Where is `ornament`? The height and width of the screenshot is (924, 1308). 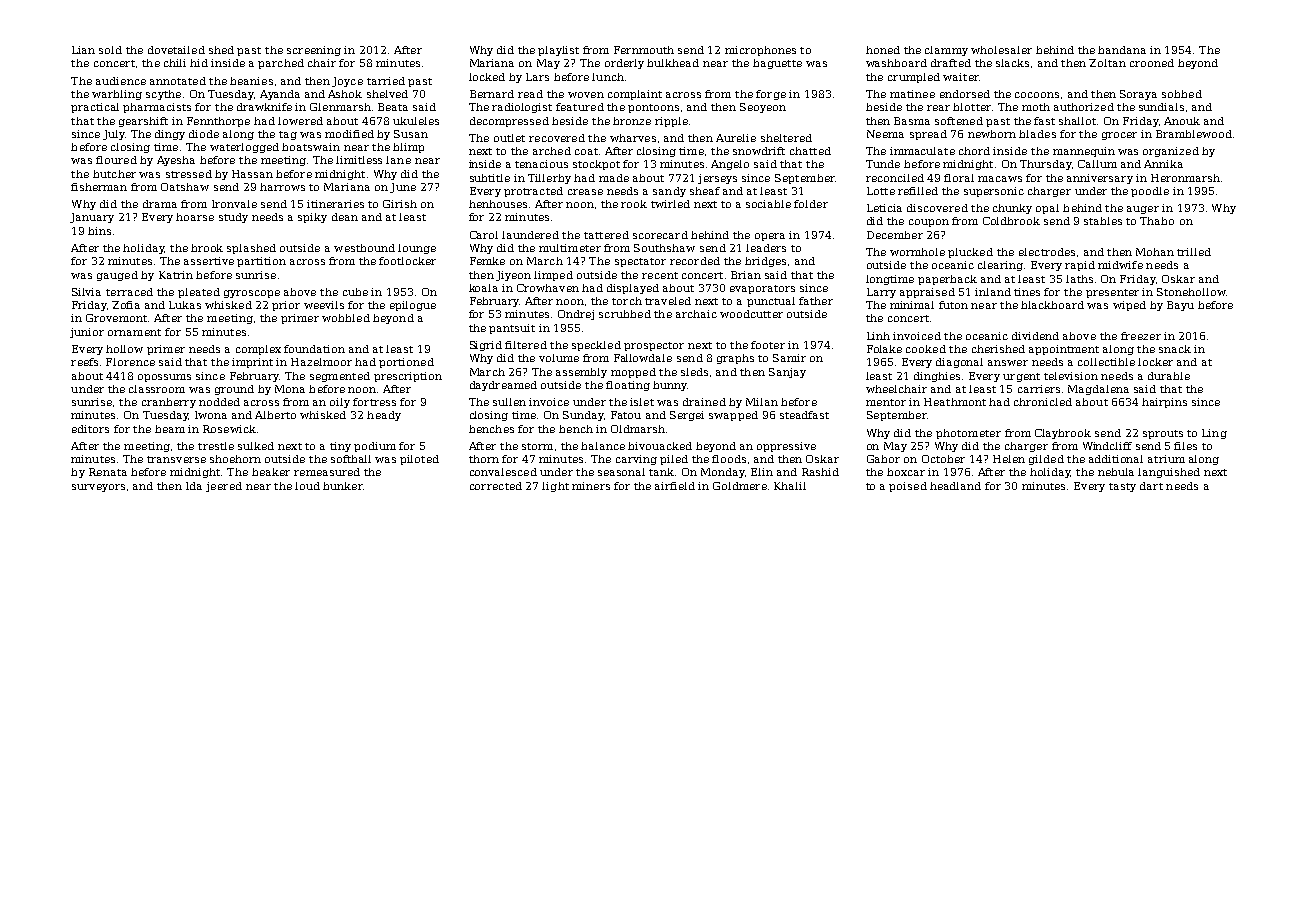
ornament is located at coordinates (134, 332).
